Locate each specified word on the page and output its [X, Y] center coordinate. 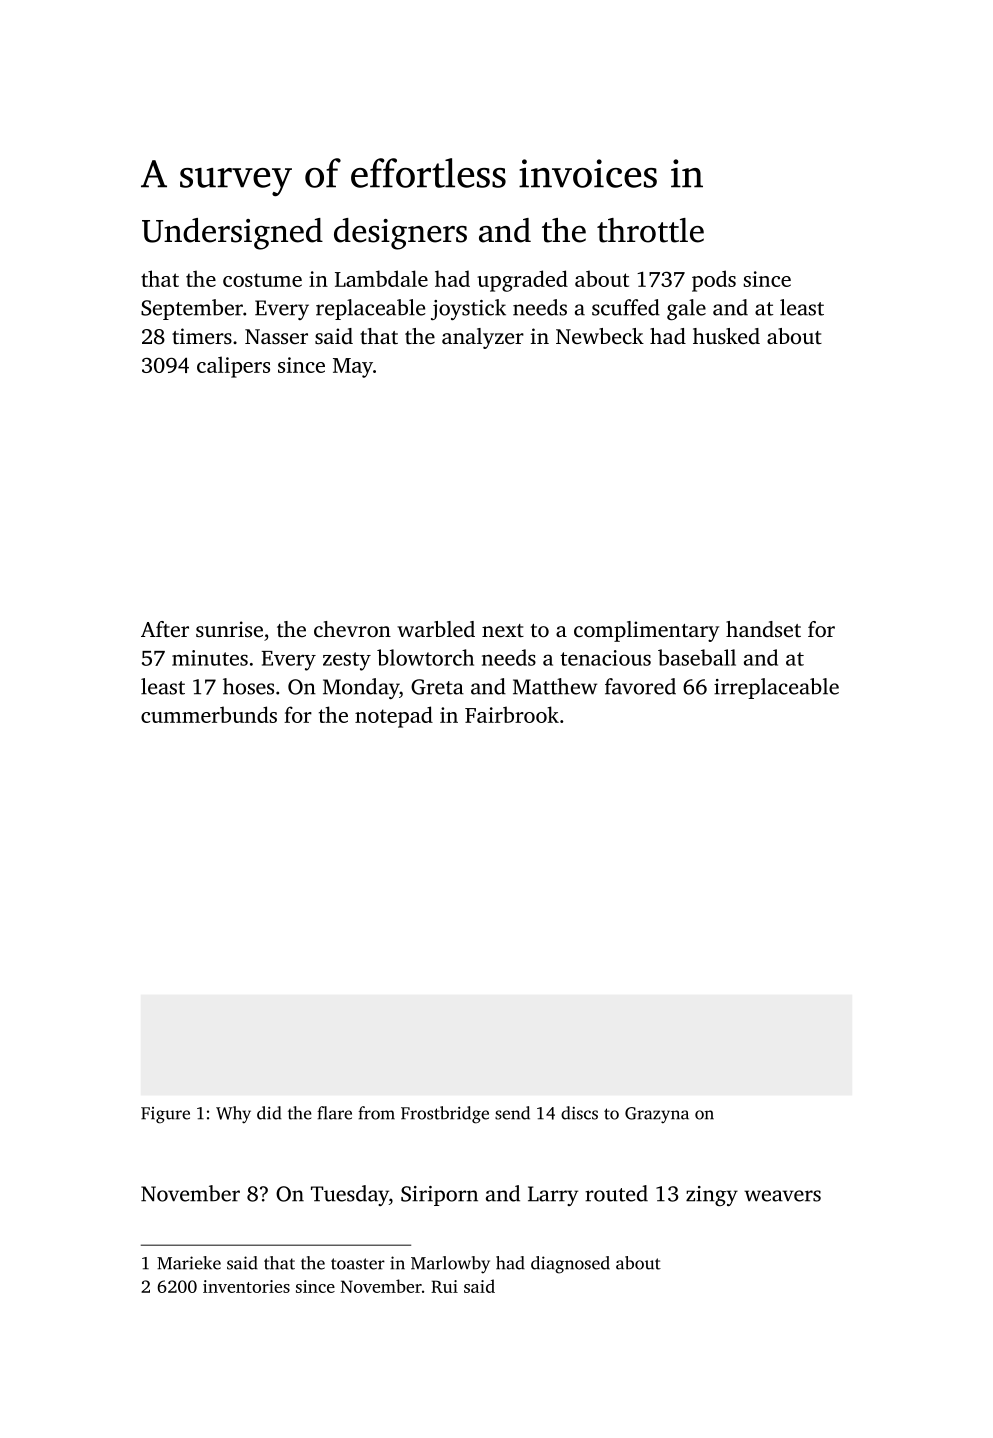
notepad [394, 717]
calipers [233, 367]
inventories [246, 1286]
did [269, 1113]
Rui [444, 1286]
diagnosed [570, 1265]
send [512, 1113]
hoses [248, 686]
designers [400, 234]
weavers [782, 1196]
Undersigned [232, 234]
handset [763, 629]
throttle [650, 230]
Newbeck [600, 336]
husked [726, 336]
